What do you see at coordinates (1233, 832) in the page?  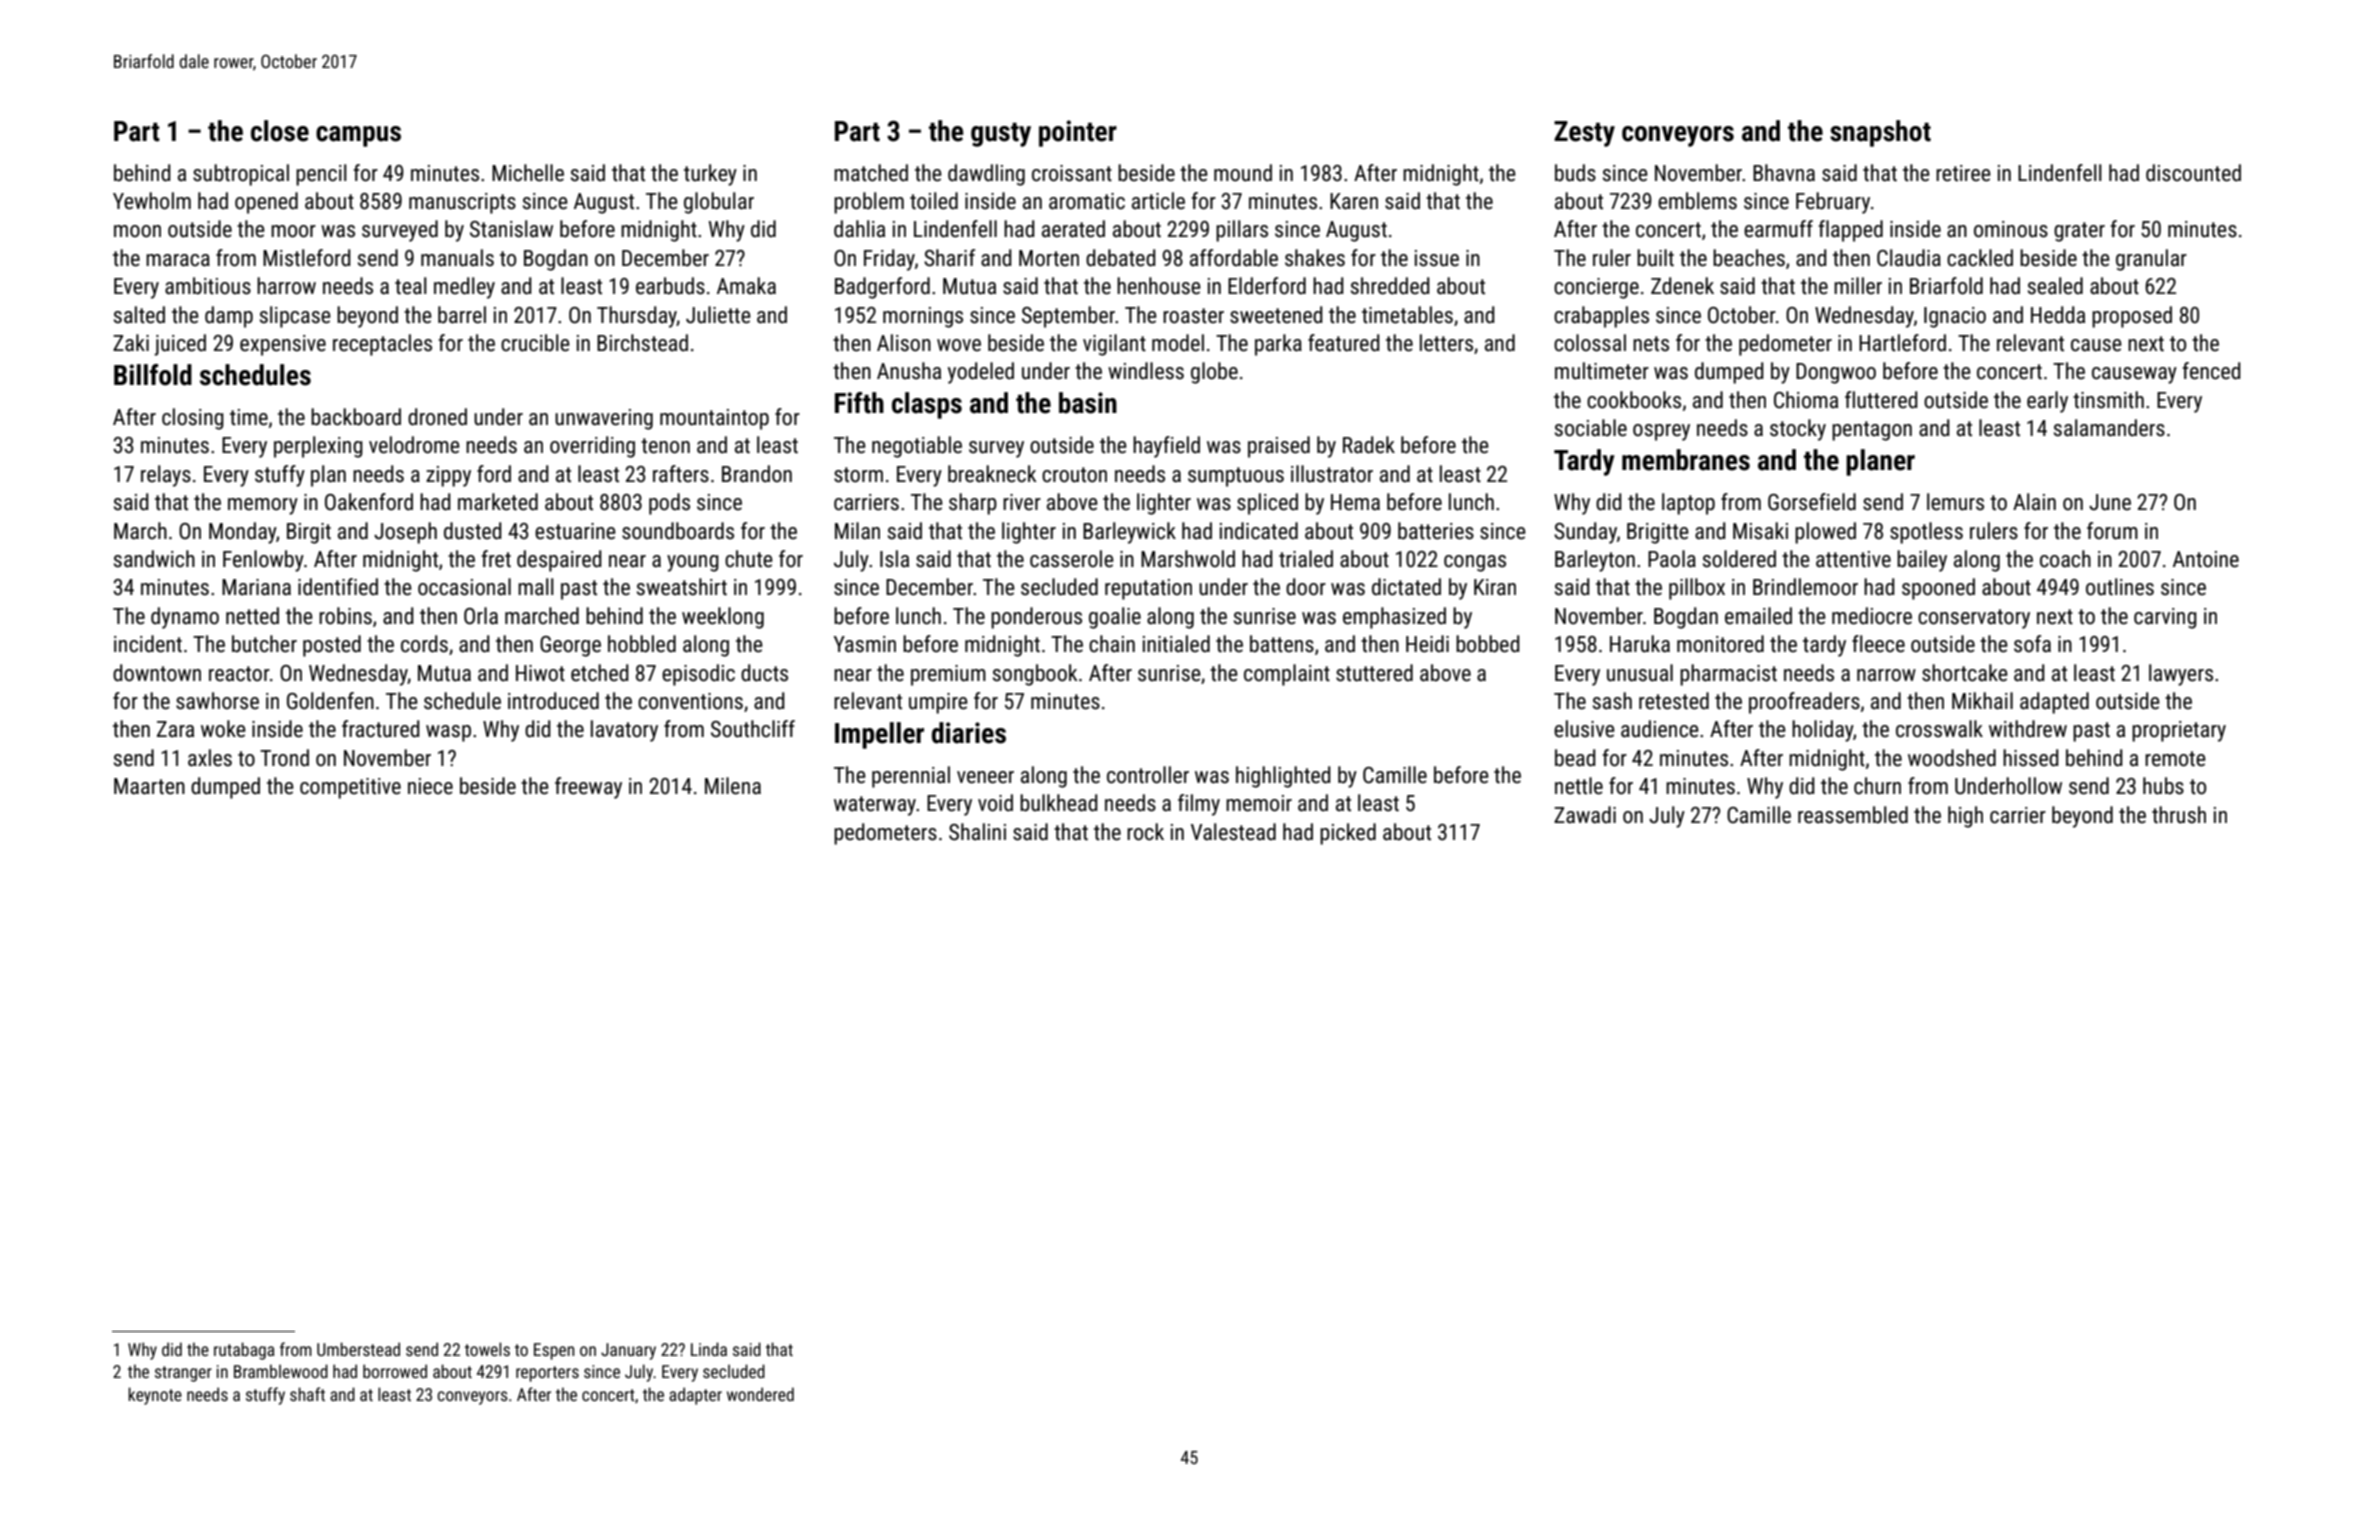 I see `Valestead` at bounding box center [1233, 832].
